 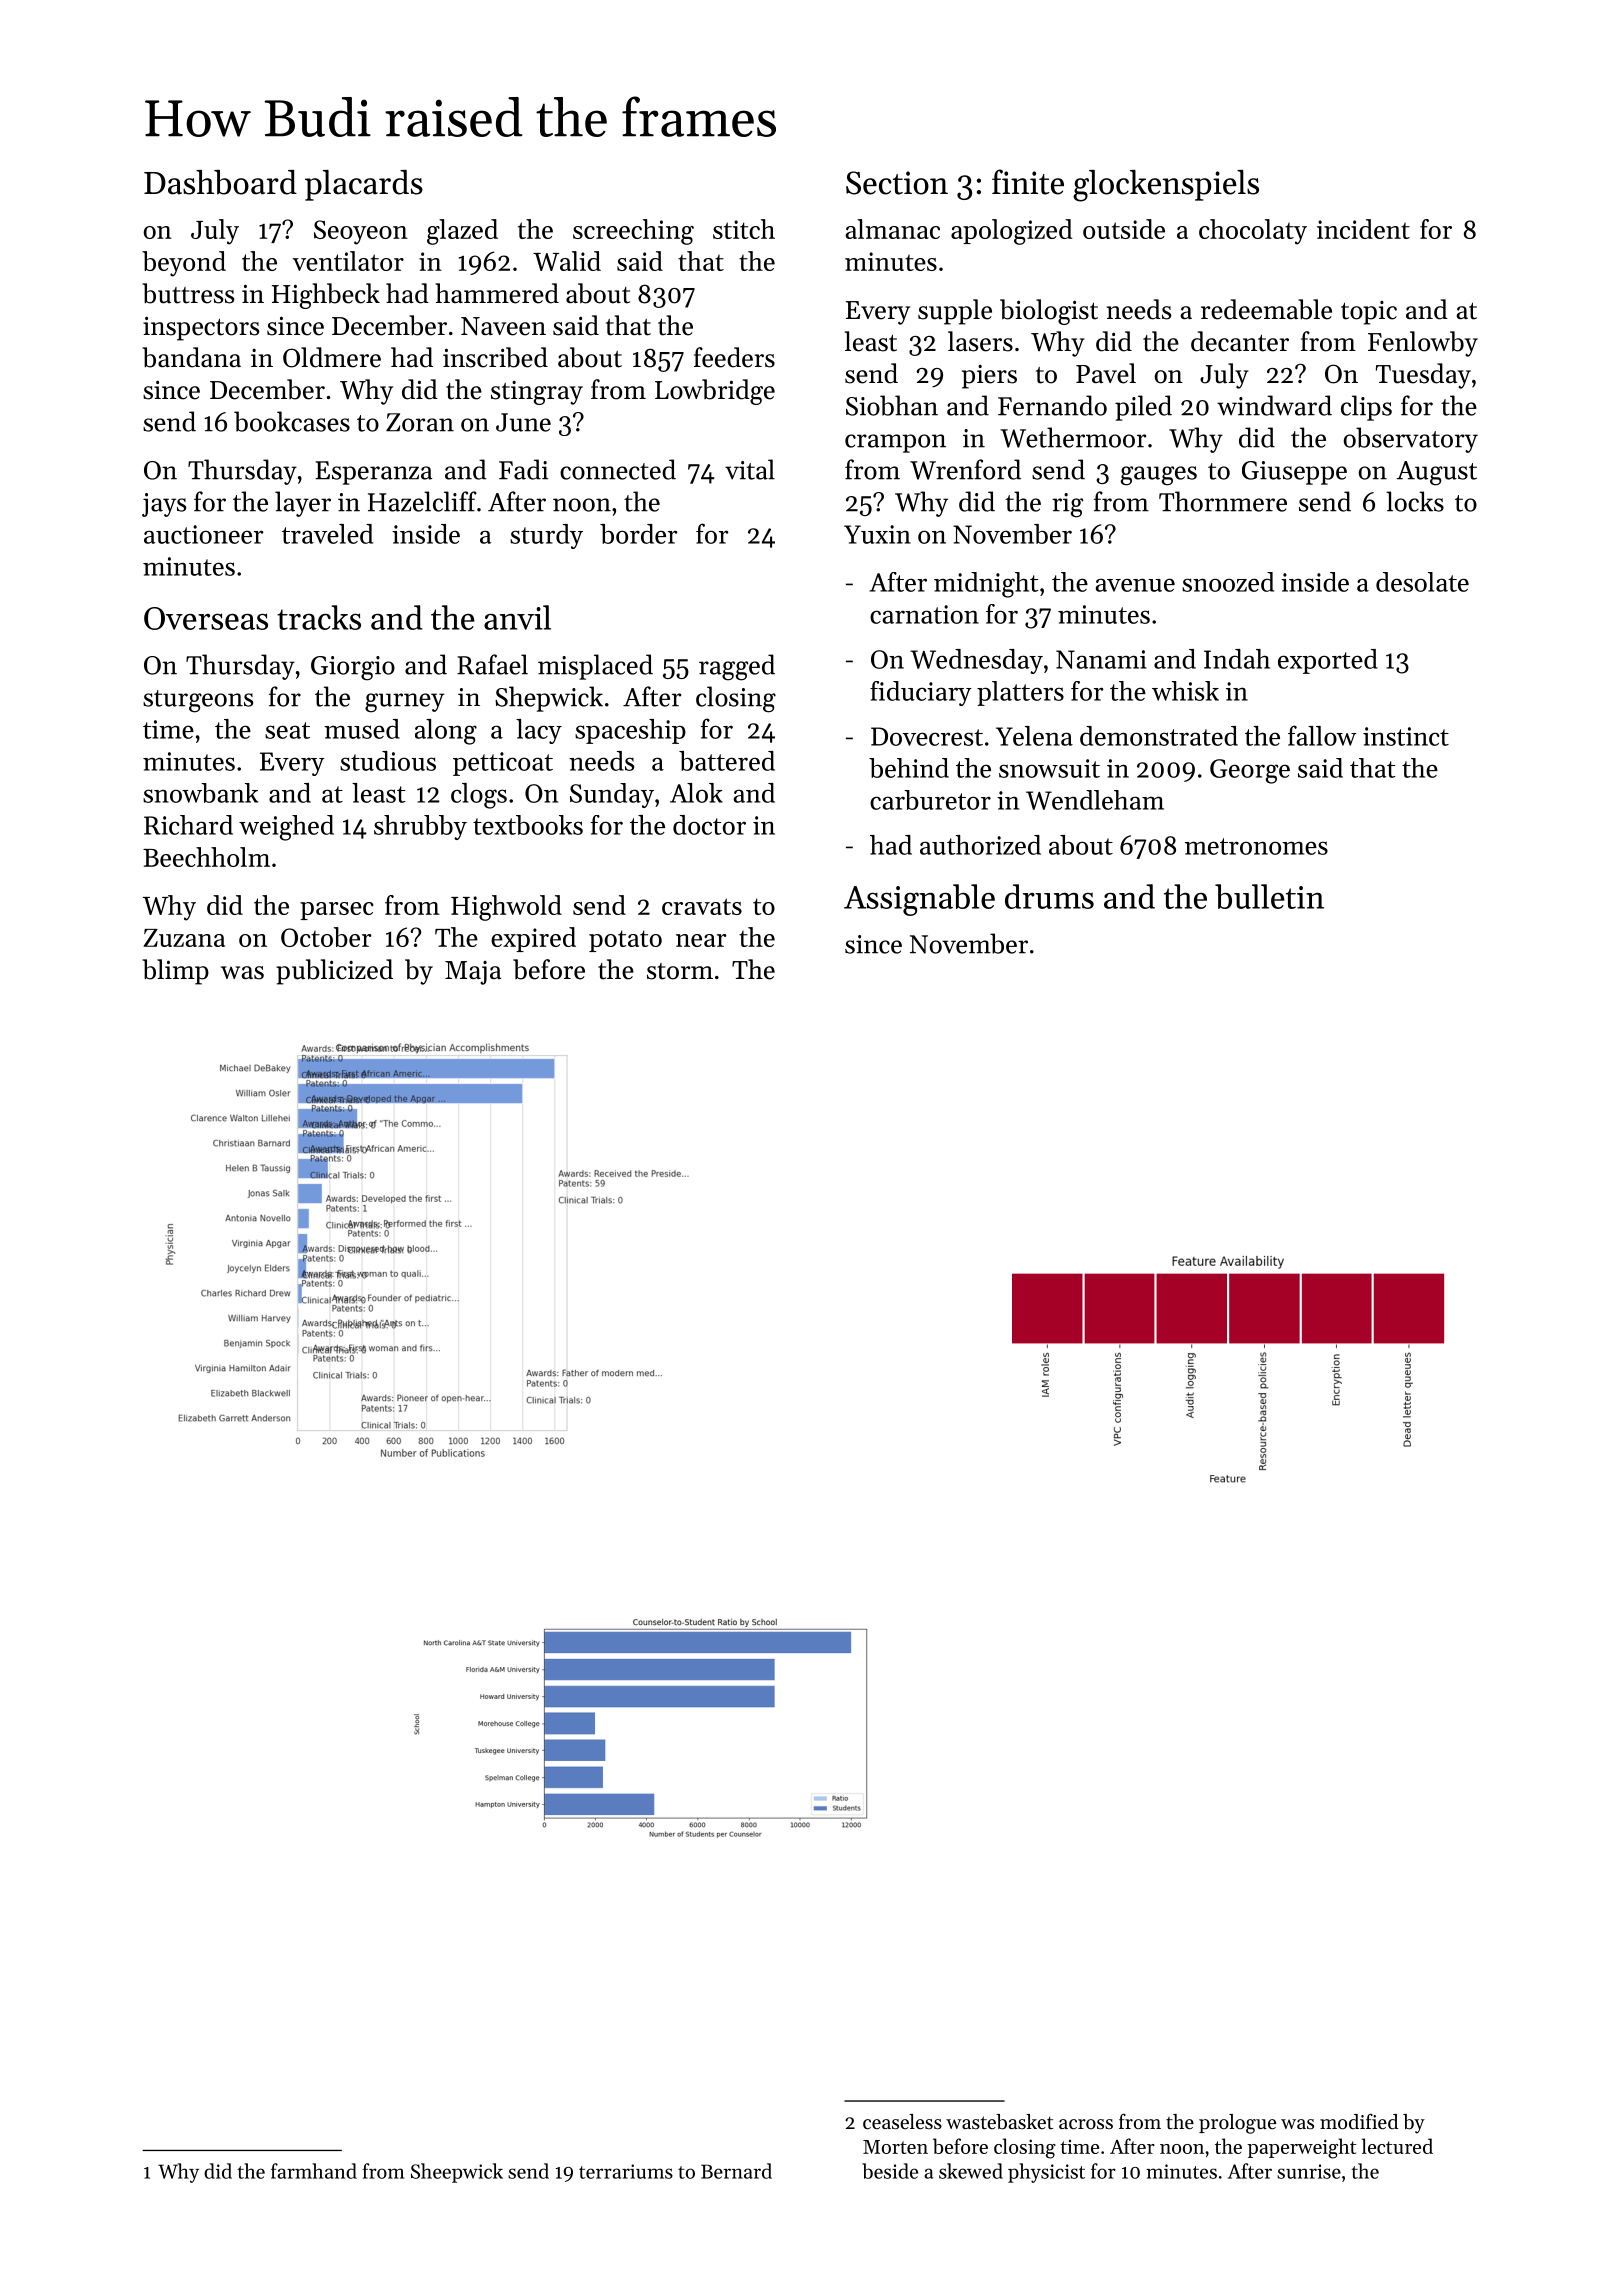 What do you see at coordinates (1028, 182) in the document?
I see `finite` at bounding box center [1028, 182].
